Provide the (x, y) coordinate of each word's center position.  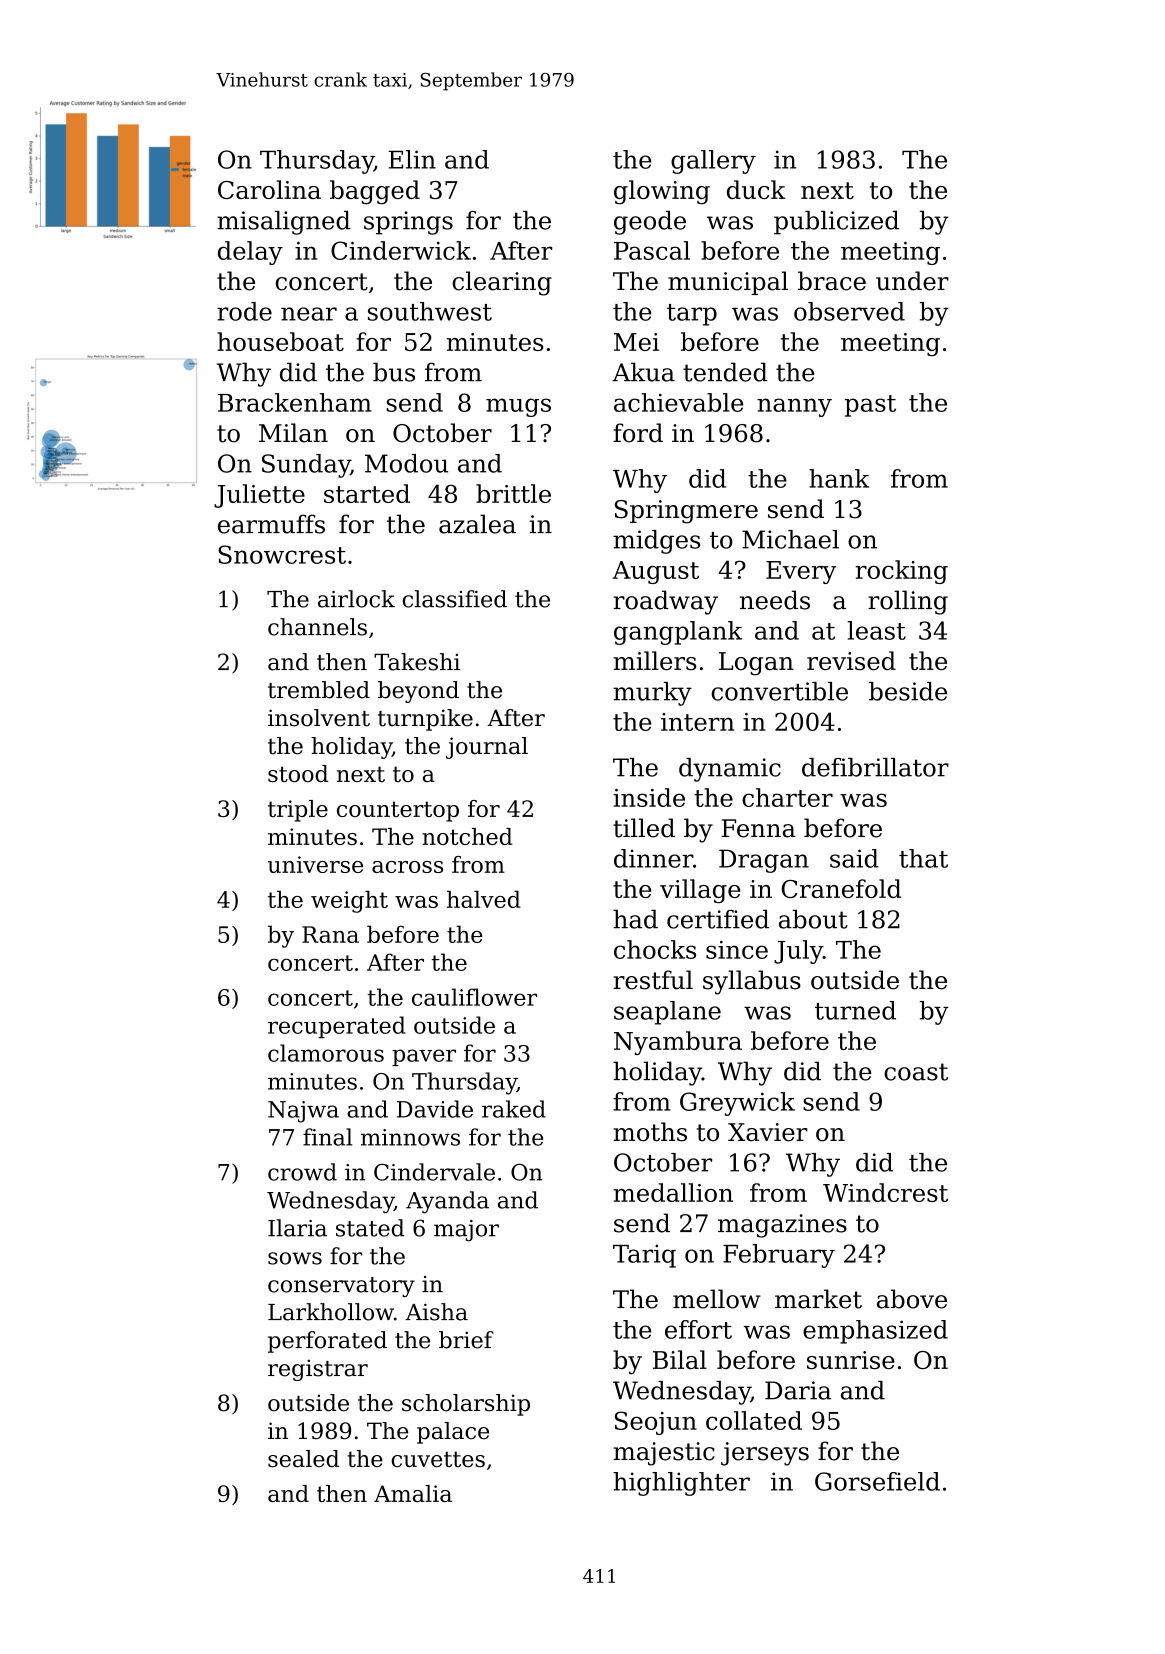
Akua (643, 372)
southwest (430, 311)
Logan (756, 664)
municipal (728, 283)
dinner (653, 858)
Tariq (644, 1256)
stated (370, 1228)
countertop (398, 811)
